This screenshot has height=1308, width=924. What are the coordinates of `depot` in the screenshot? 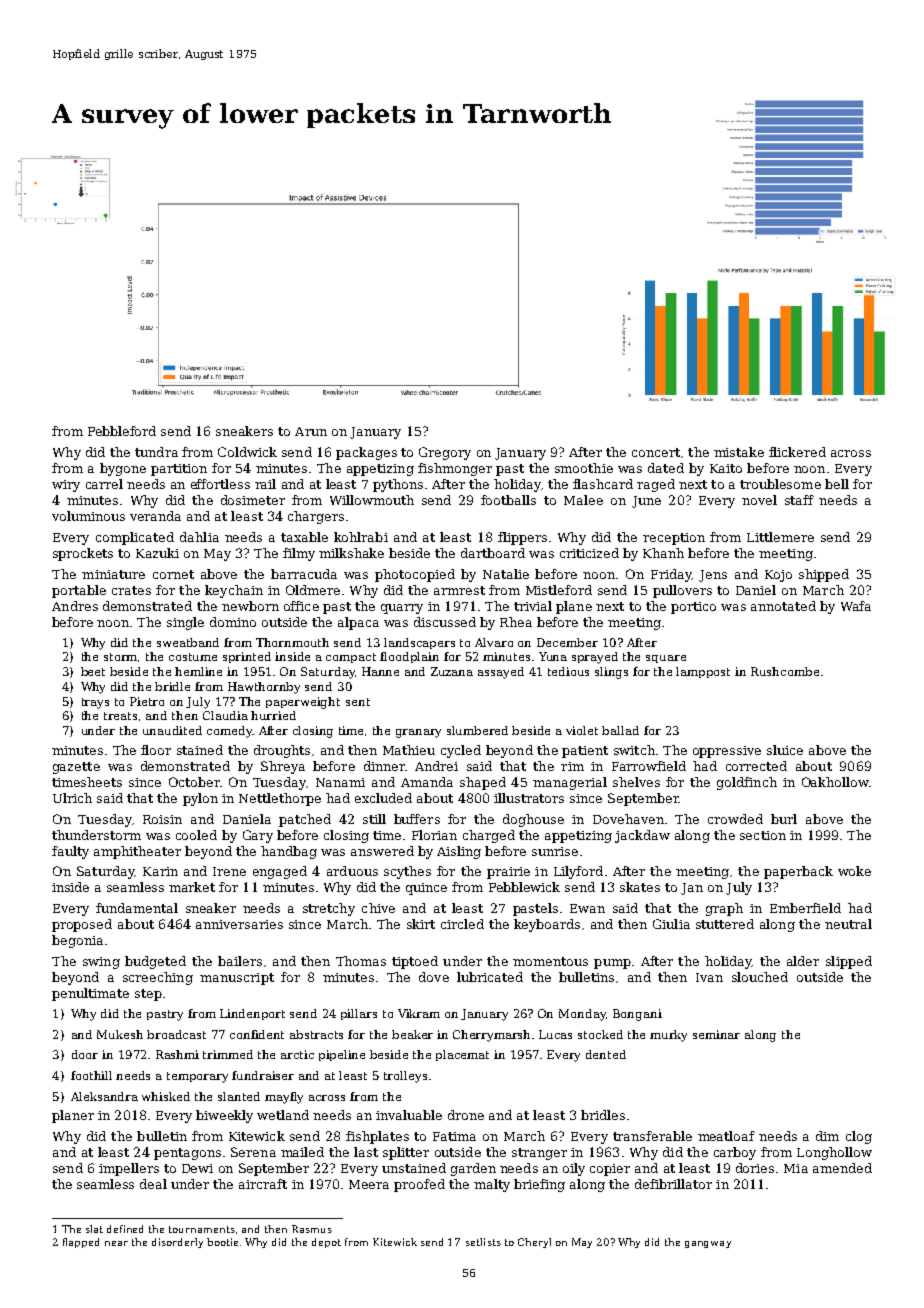 It's located at (326, 1243).
